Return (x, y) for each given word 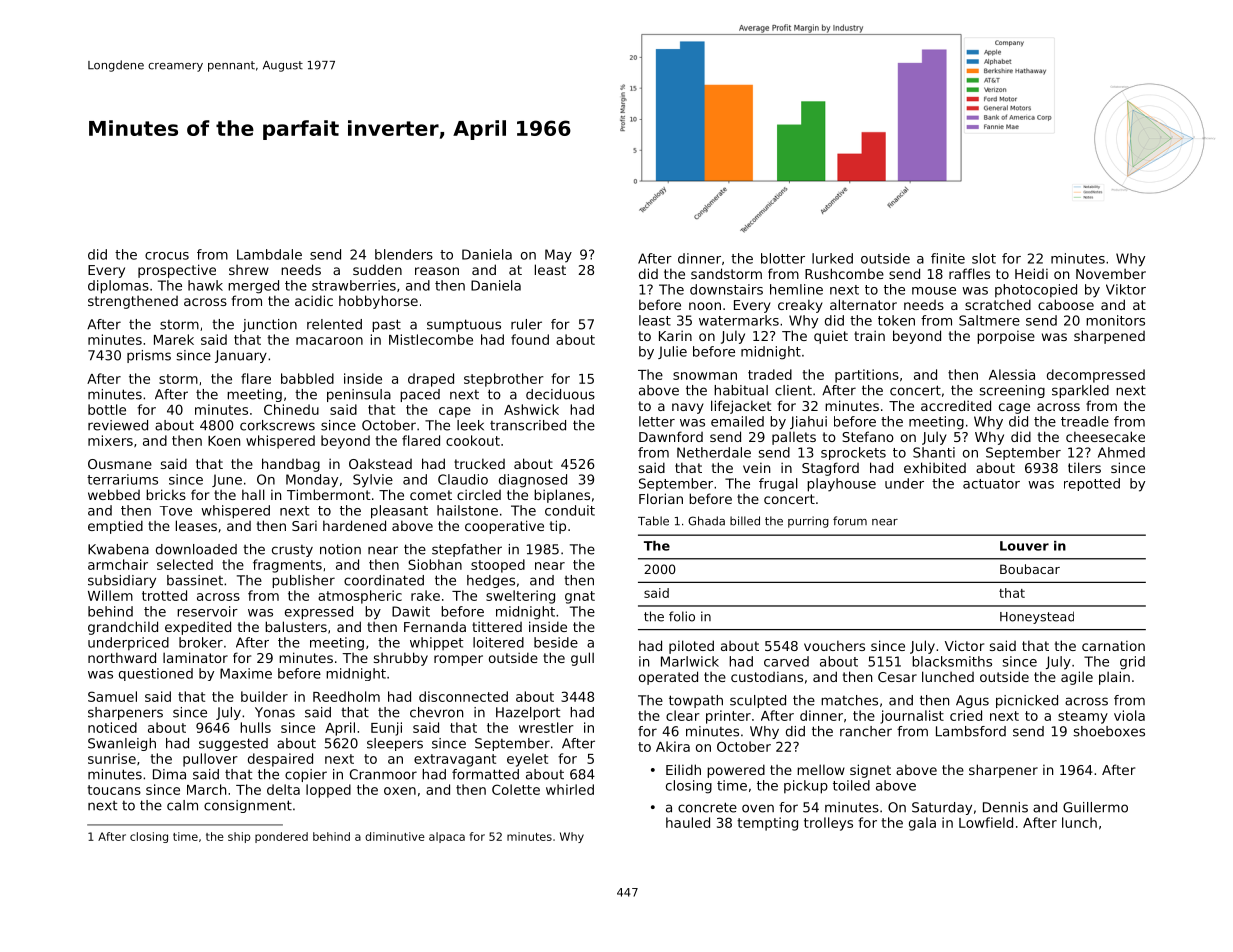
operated (668, 678)
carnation (1113, 646)
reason (437, 271)
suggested (233, 744)
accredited (956, 405)
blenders (404, 254)
